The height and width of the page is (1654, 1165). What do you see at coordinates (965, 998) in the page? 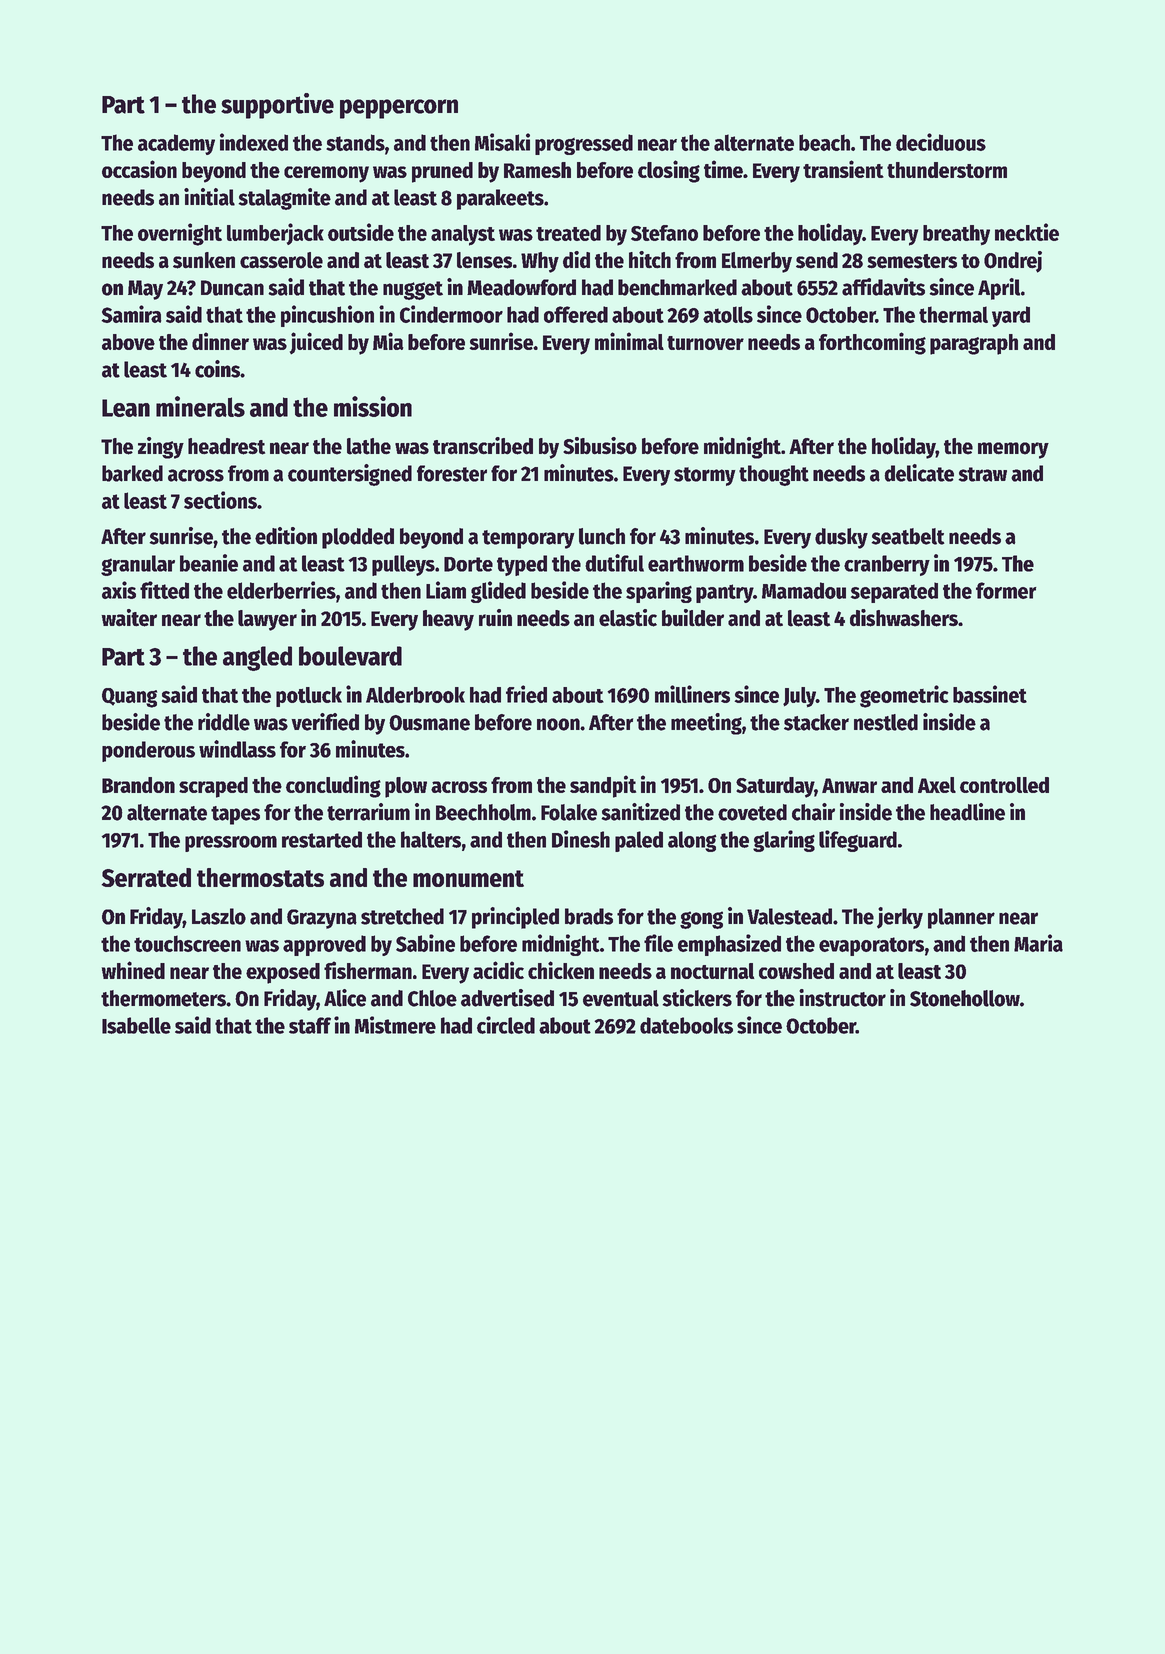
I see `Stonehollow` at bounding box center [965, 998].
